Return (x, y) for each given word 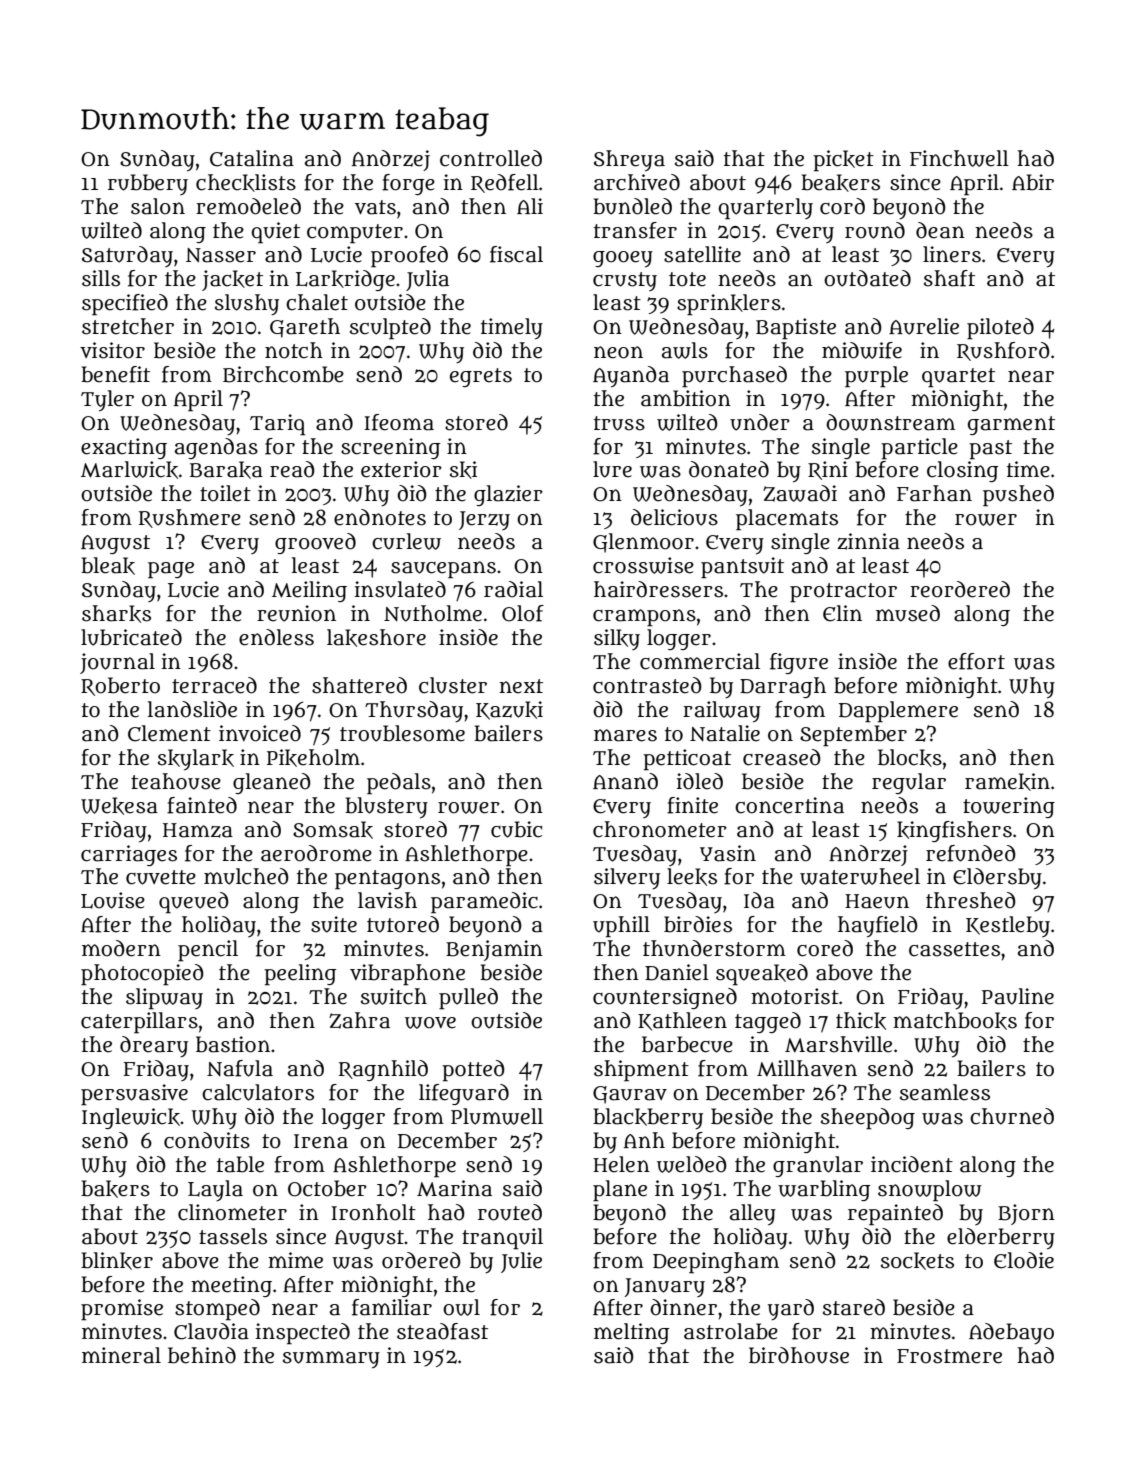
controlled (491, 158)
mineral (121, 1355)
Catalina (252, 158)
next (521, 686)
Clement (169, 733)
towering (1009, 807)
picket (843, 161)
